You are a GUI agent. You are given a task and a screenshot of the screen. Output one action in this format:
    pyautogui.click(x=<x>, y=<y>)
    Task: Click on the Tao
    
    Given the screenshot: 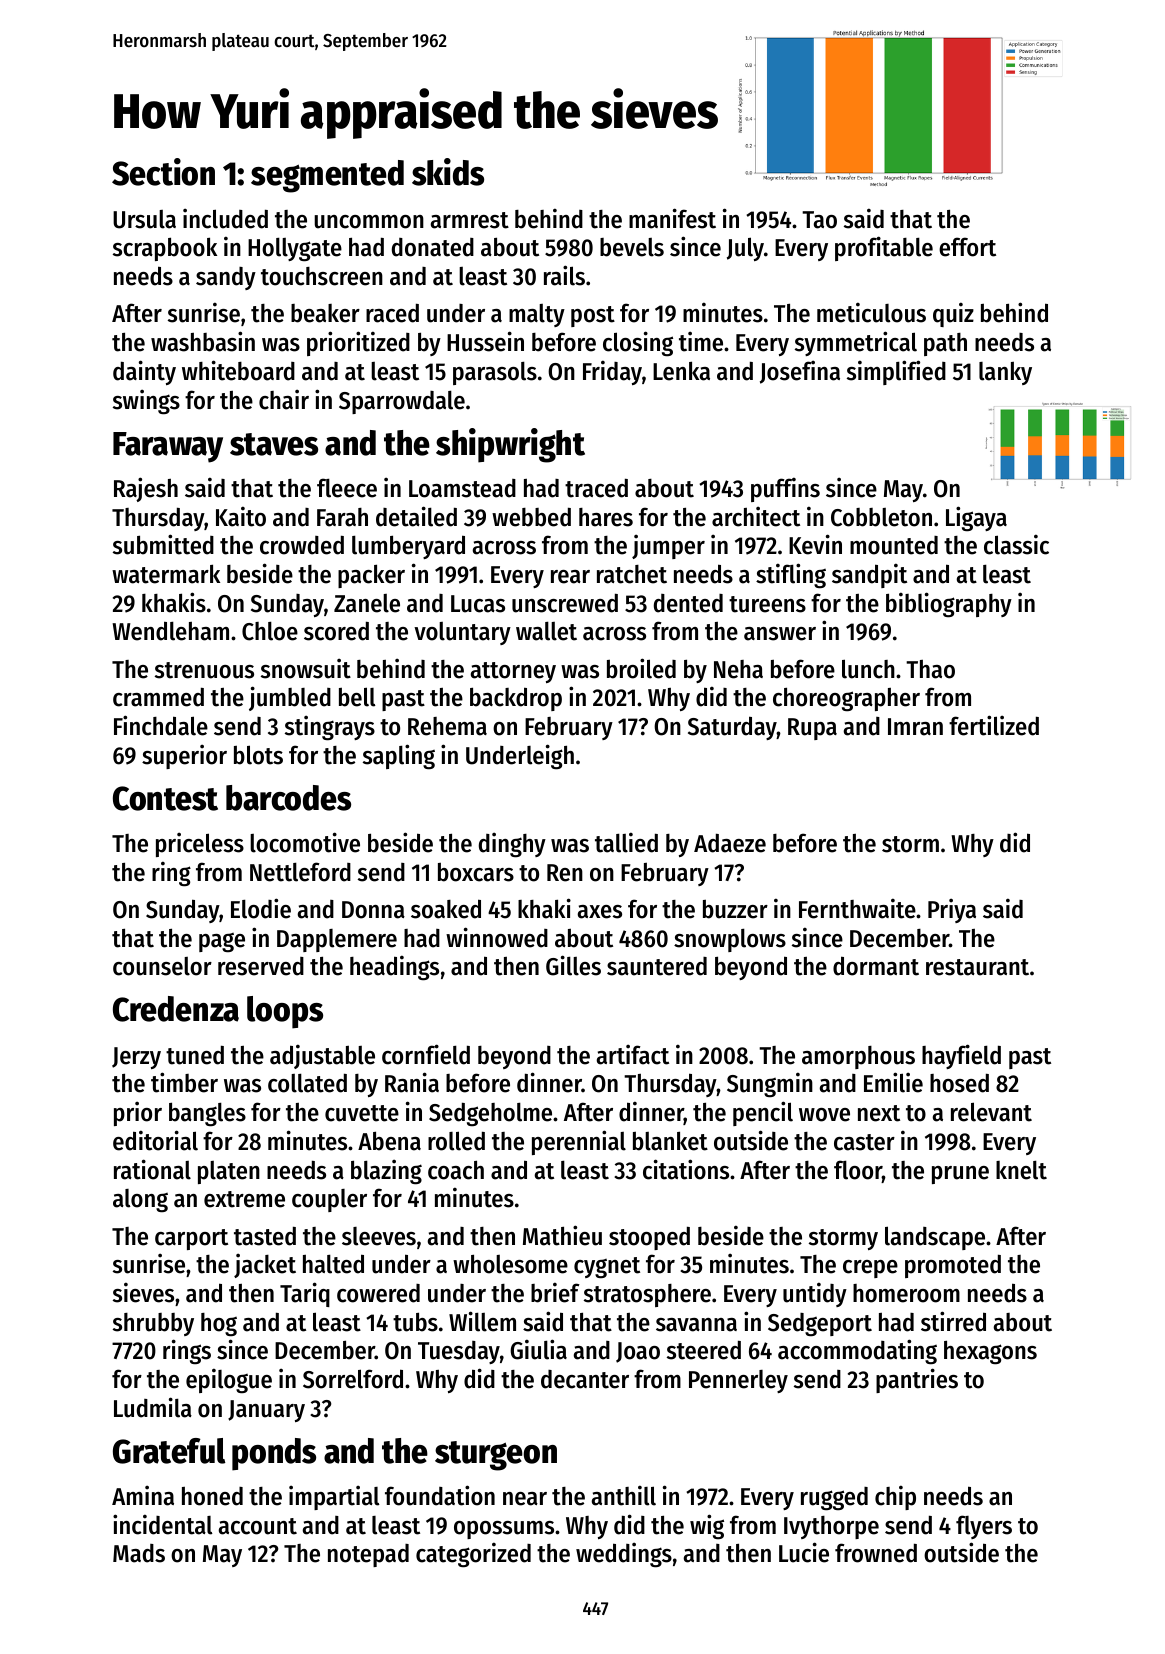 What is the action you would take?
    pyautogui.click(x=819, y=220)
